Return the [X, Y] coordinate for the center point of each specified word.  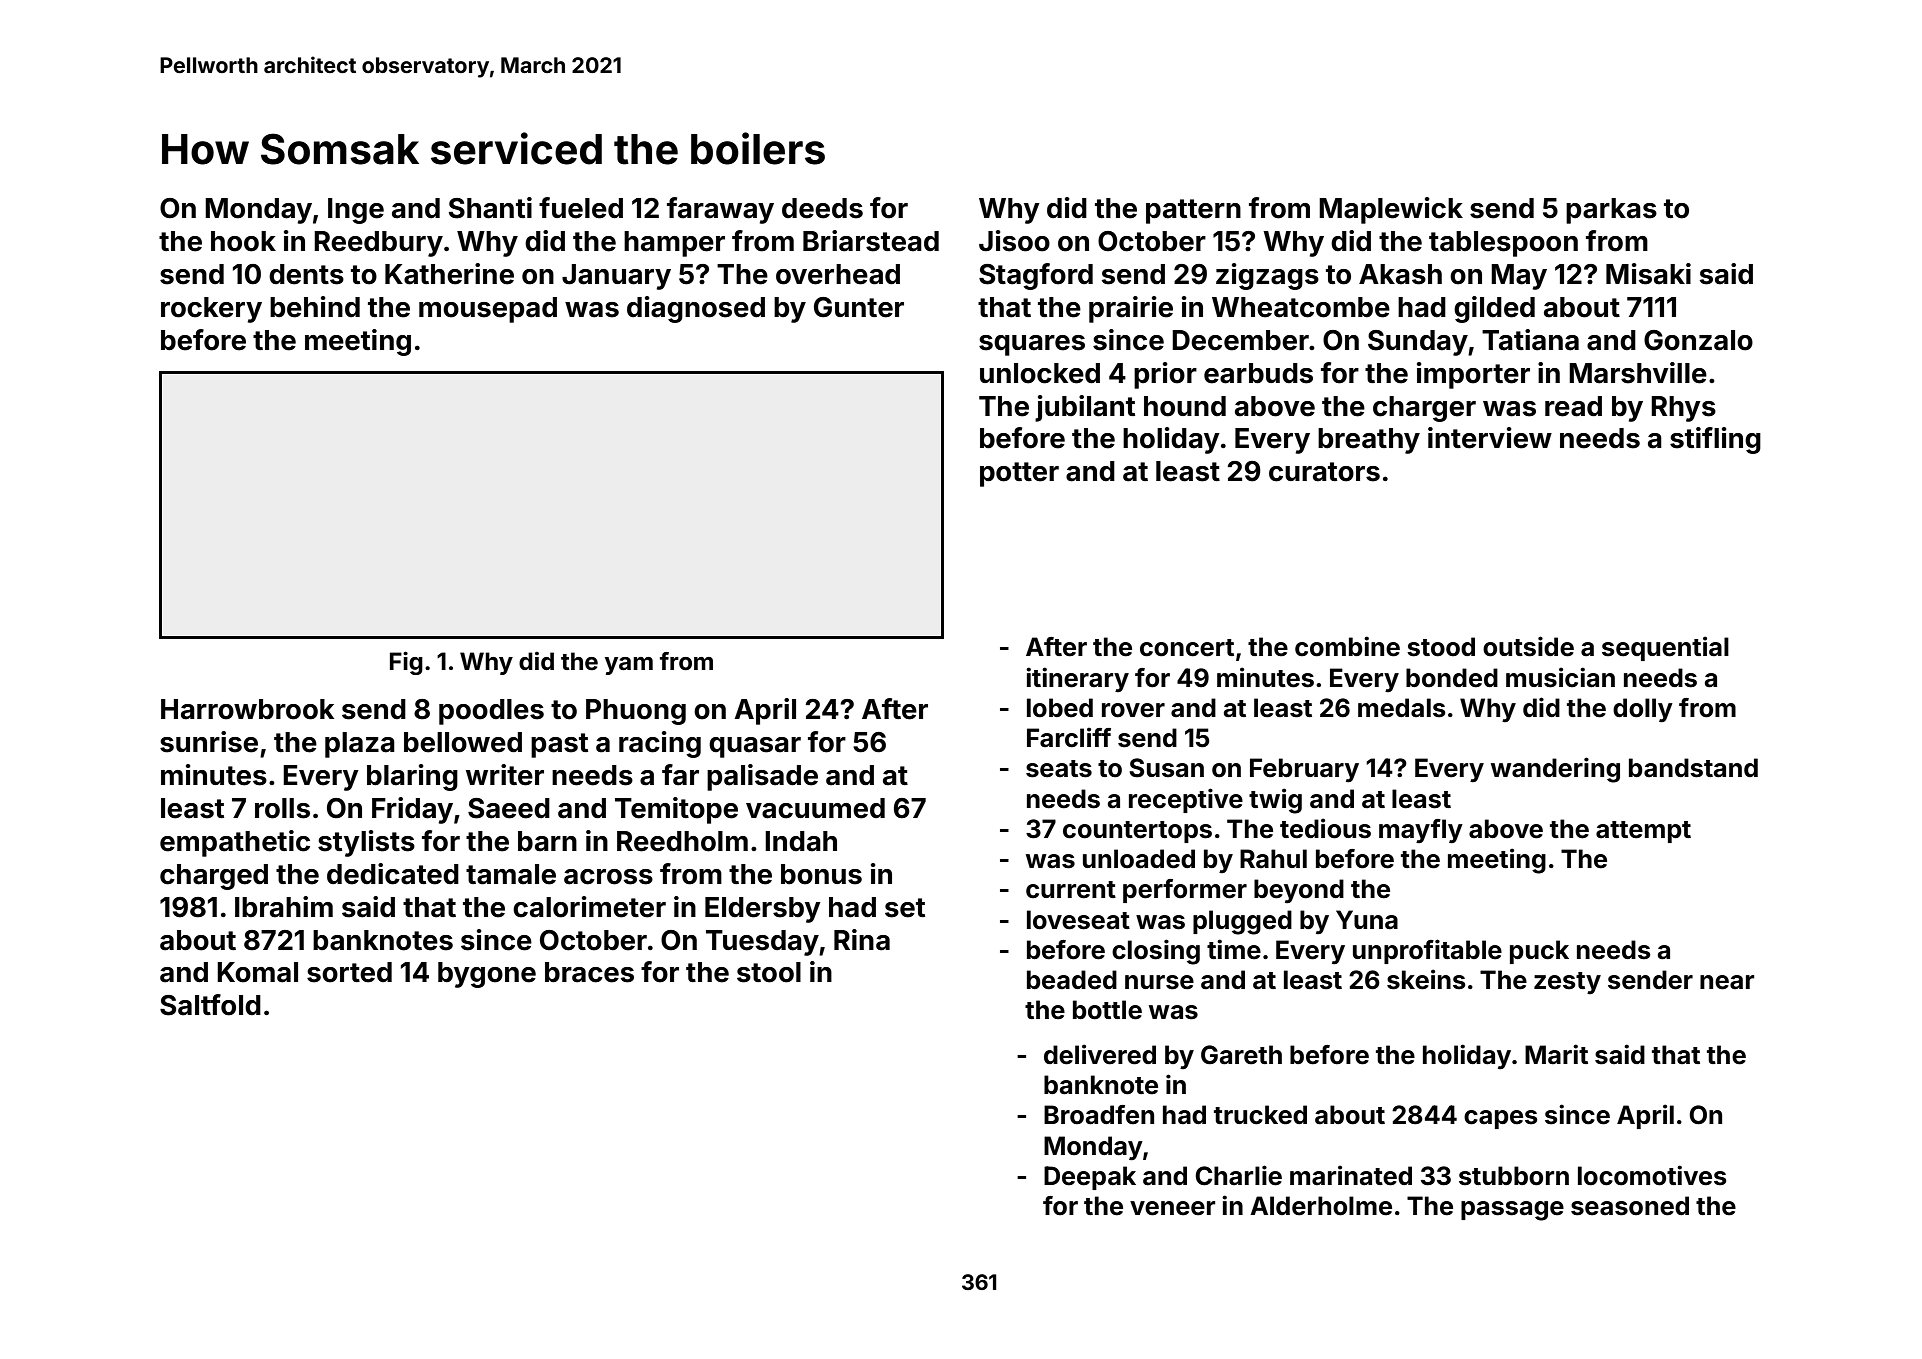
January [616, 277]
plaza [360, 745]
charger [1424, 409]
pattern [1193, 211]
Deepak [1090, 1178]
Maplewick [1391, 210]
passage [1512, 1211]
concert [1187, 648]
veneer [1172, 1208]
